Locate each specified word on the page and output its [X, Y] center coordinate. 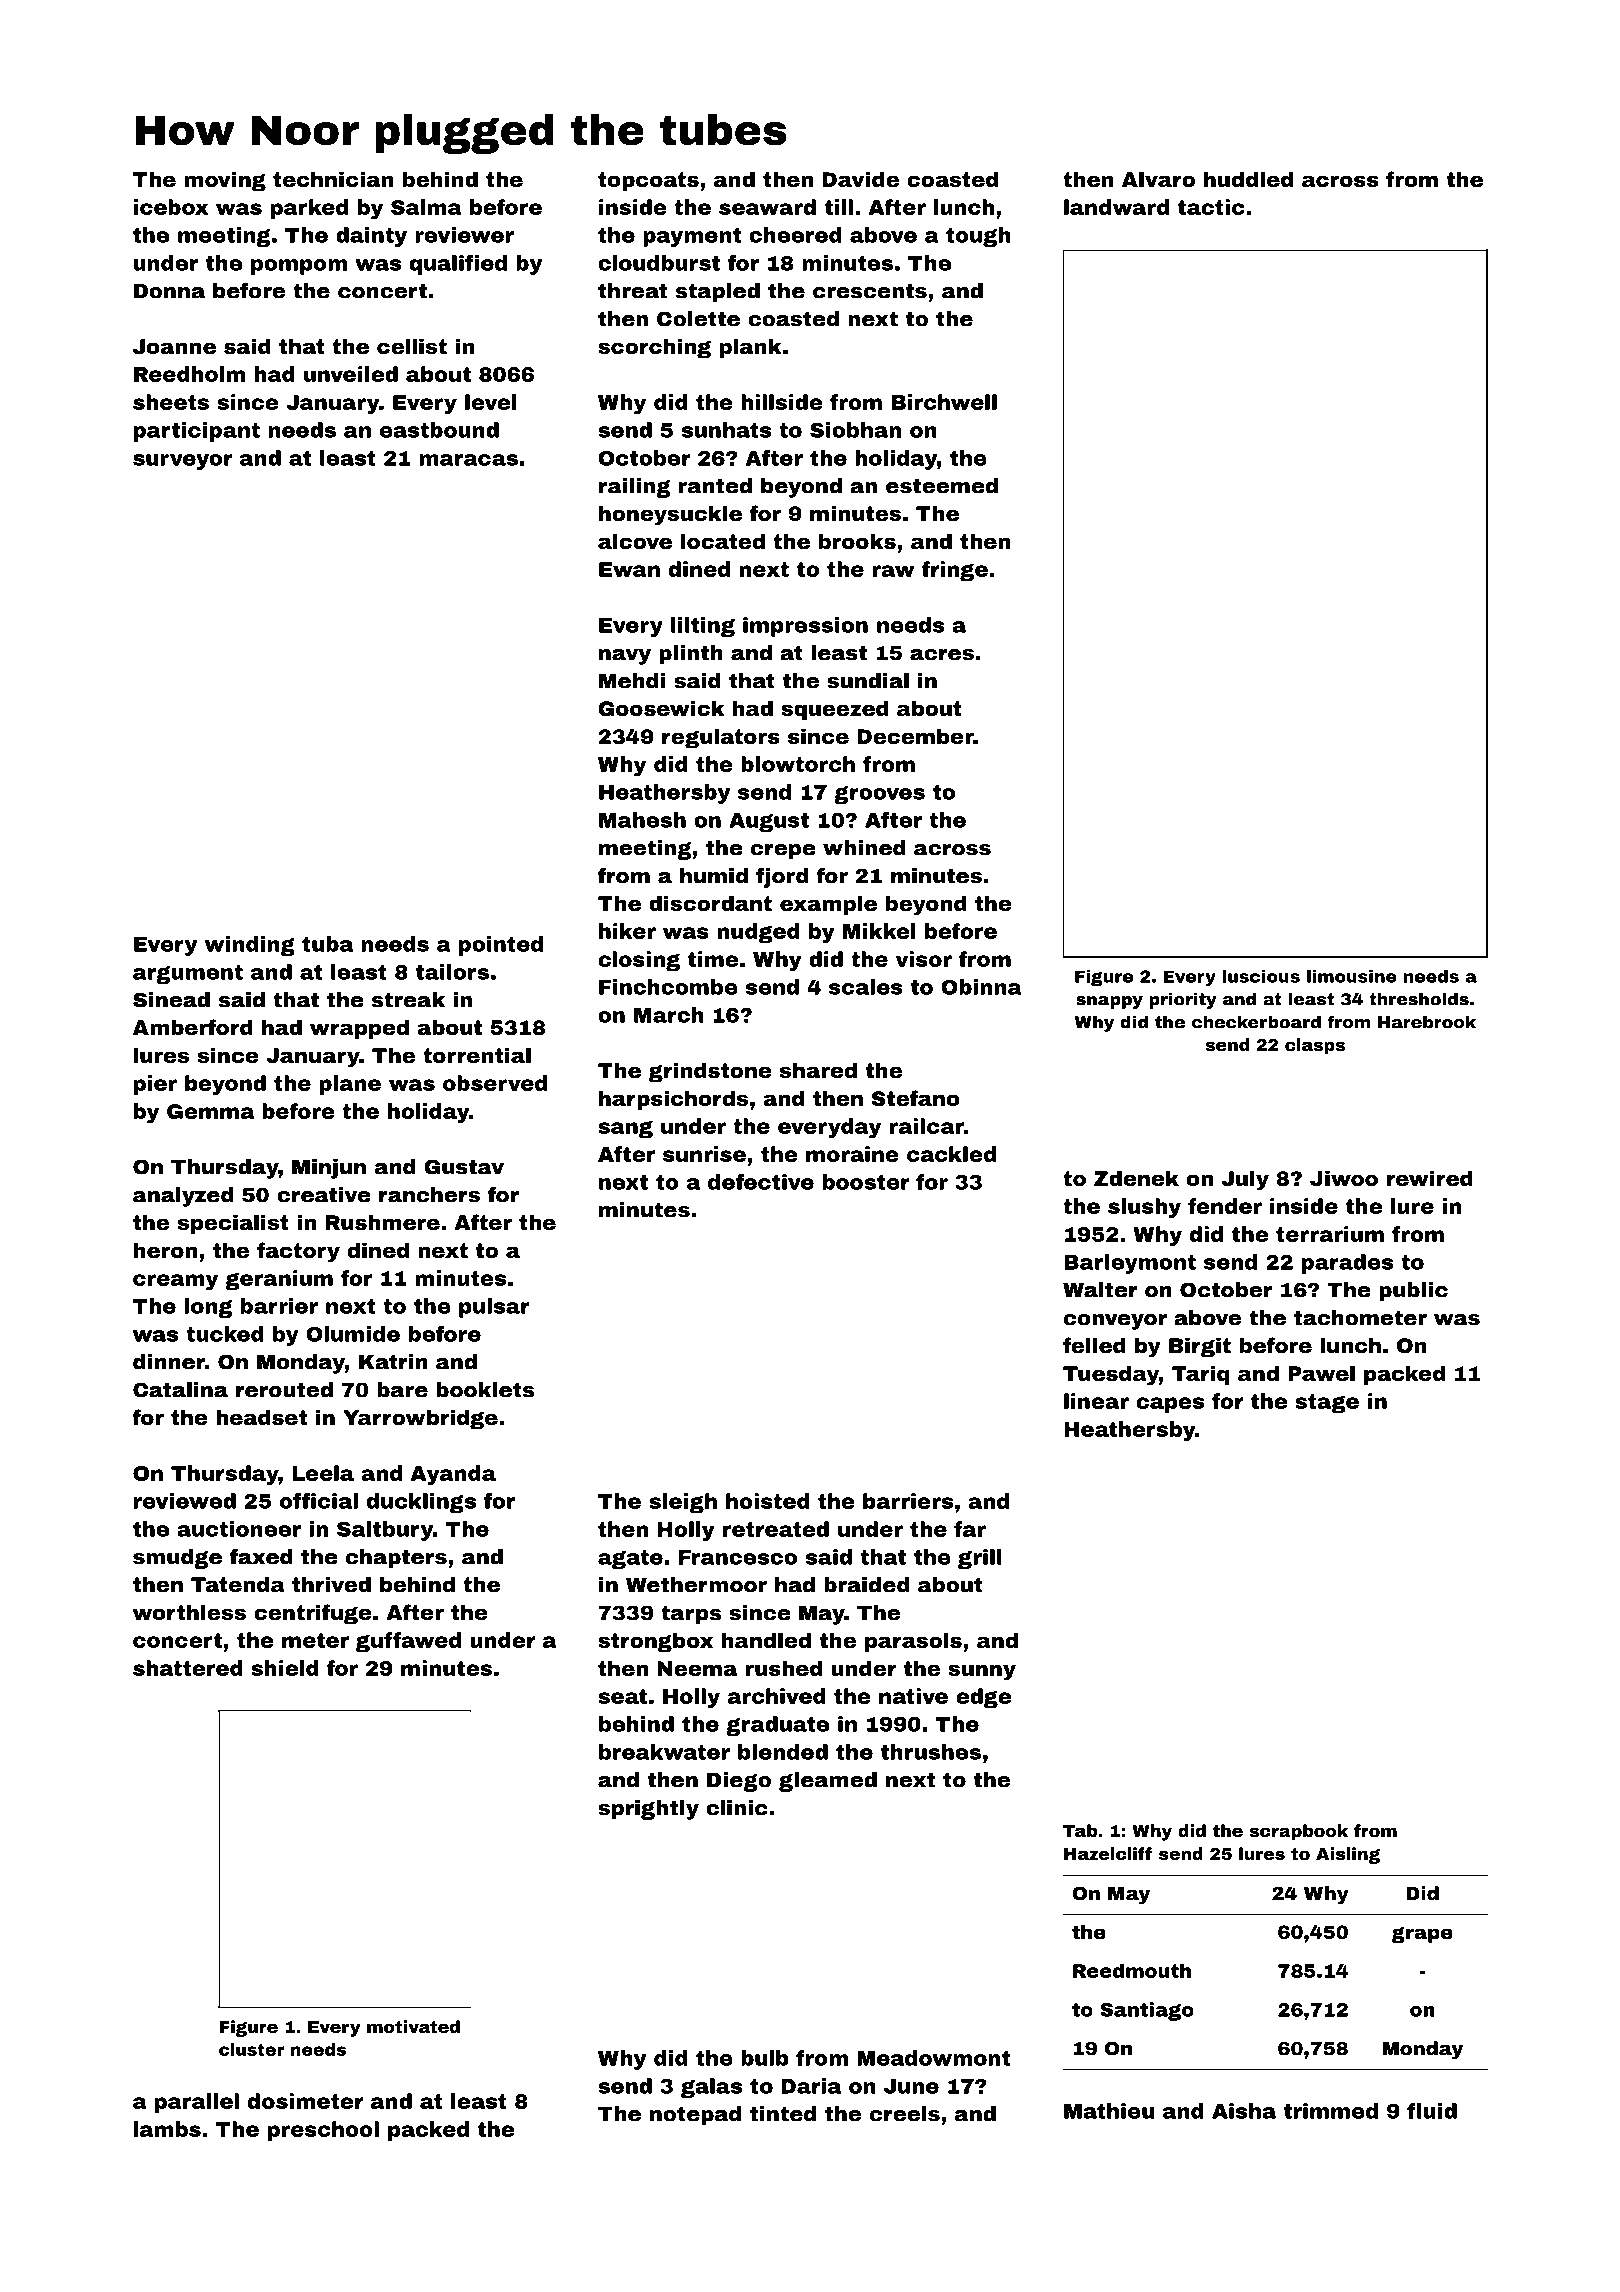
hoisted [768, 1501]
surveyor [183, 462]
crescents [870, 291]
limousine [1352, 976]
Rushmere [383, 1222]
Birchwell [944, 402]
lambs [167, 2129]
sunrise [704, 1154]
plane [350, 1085]
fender [1225, 1206]
